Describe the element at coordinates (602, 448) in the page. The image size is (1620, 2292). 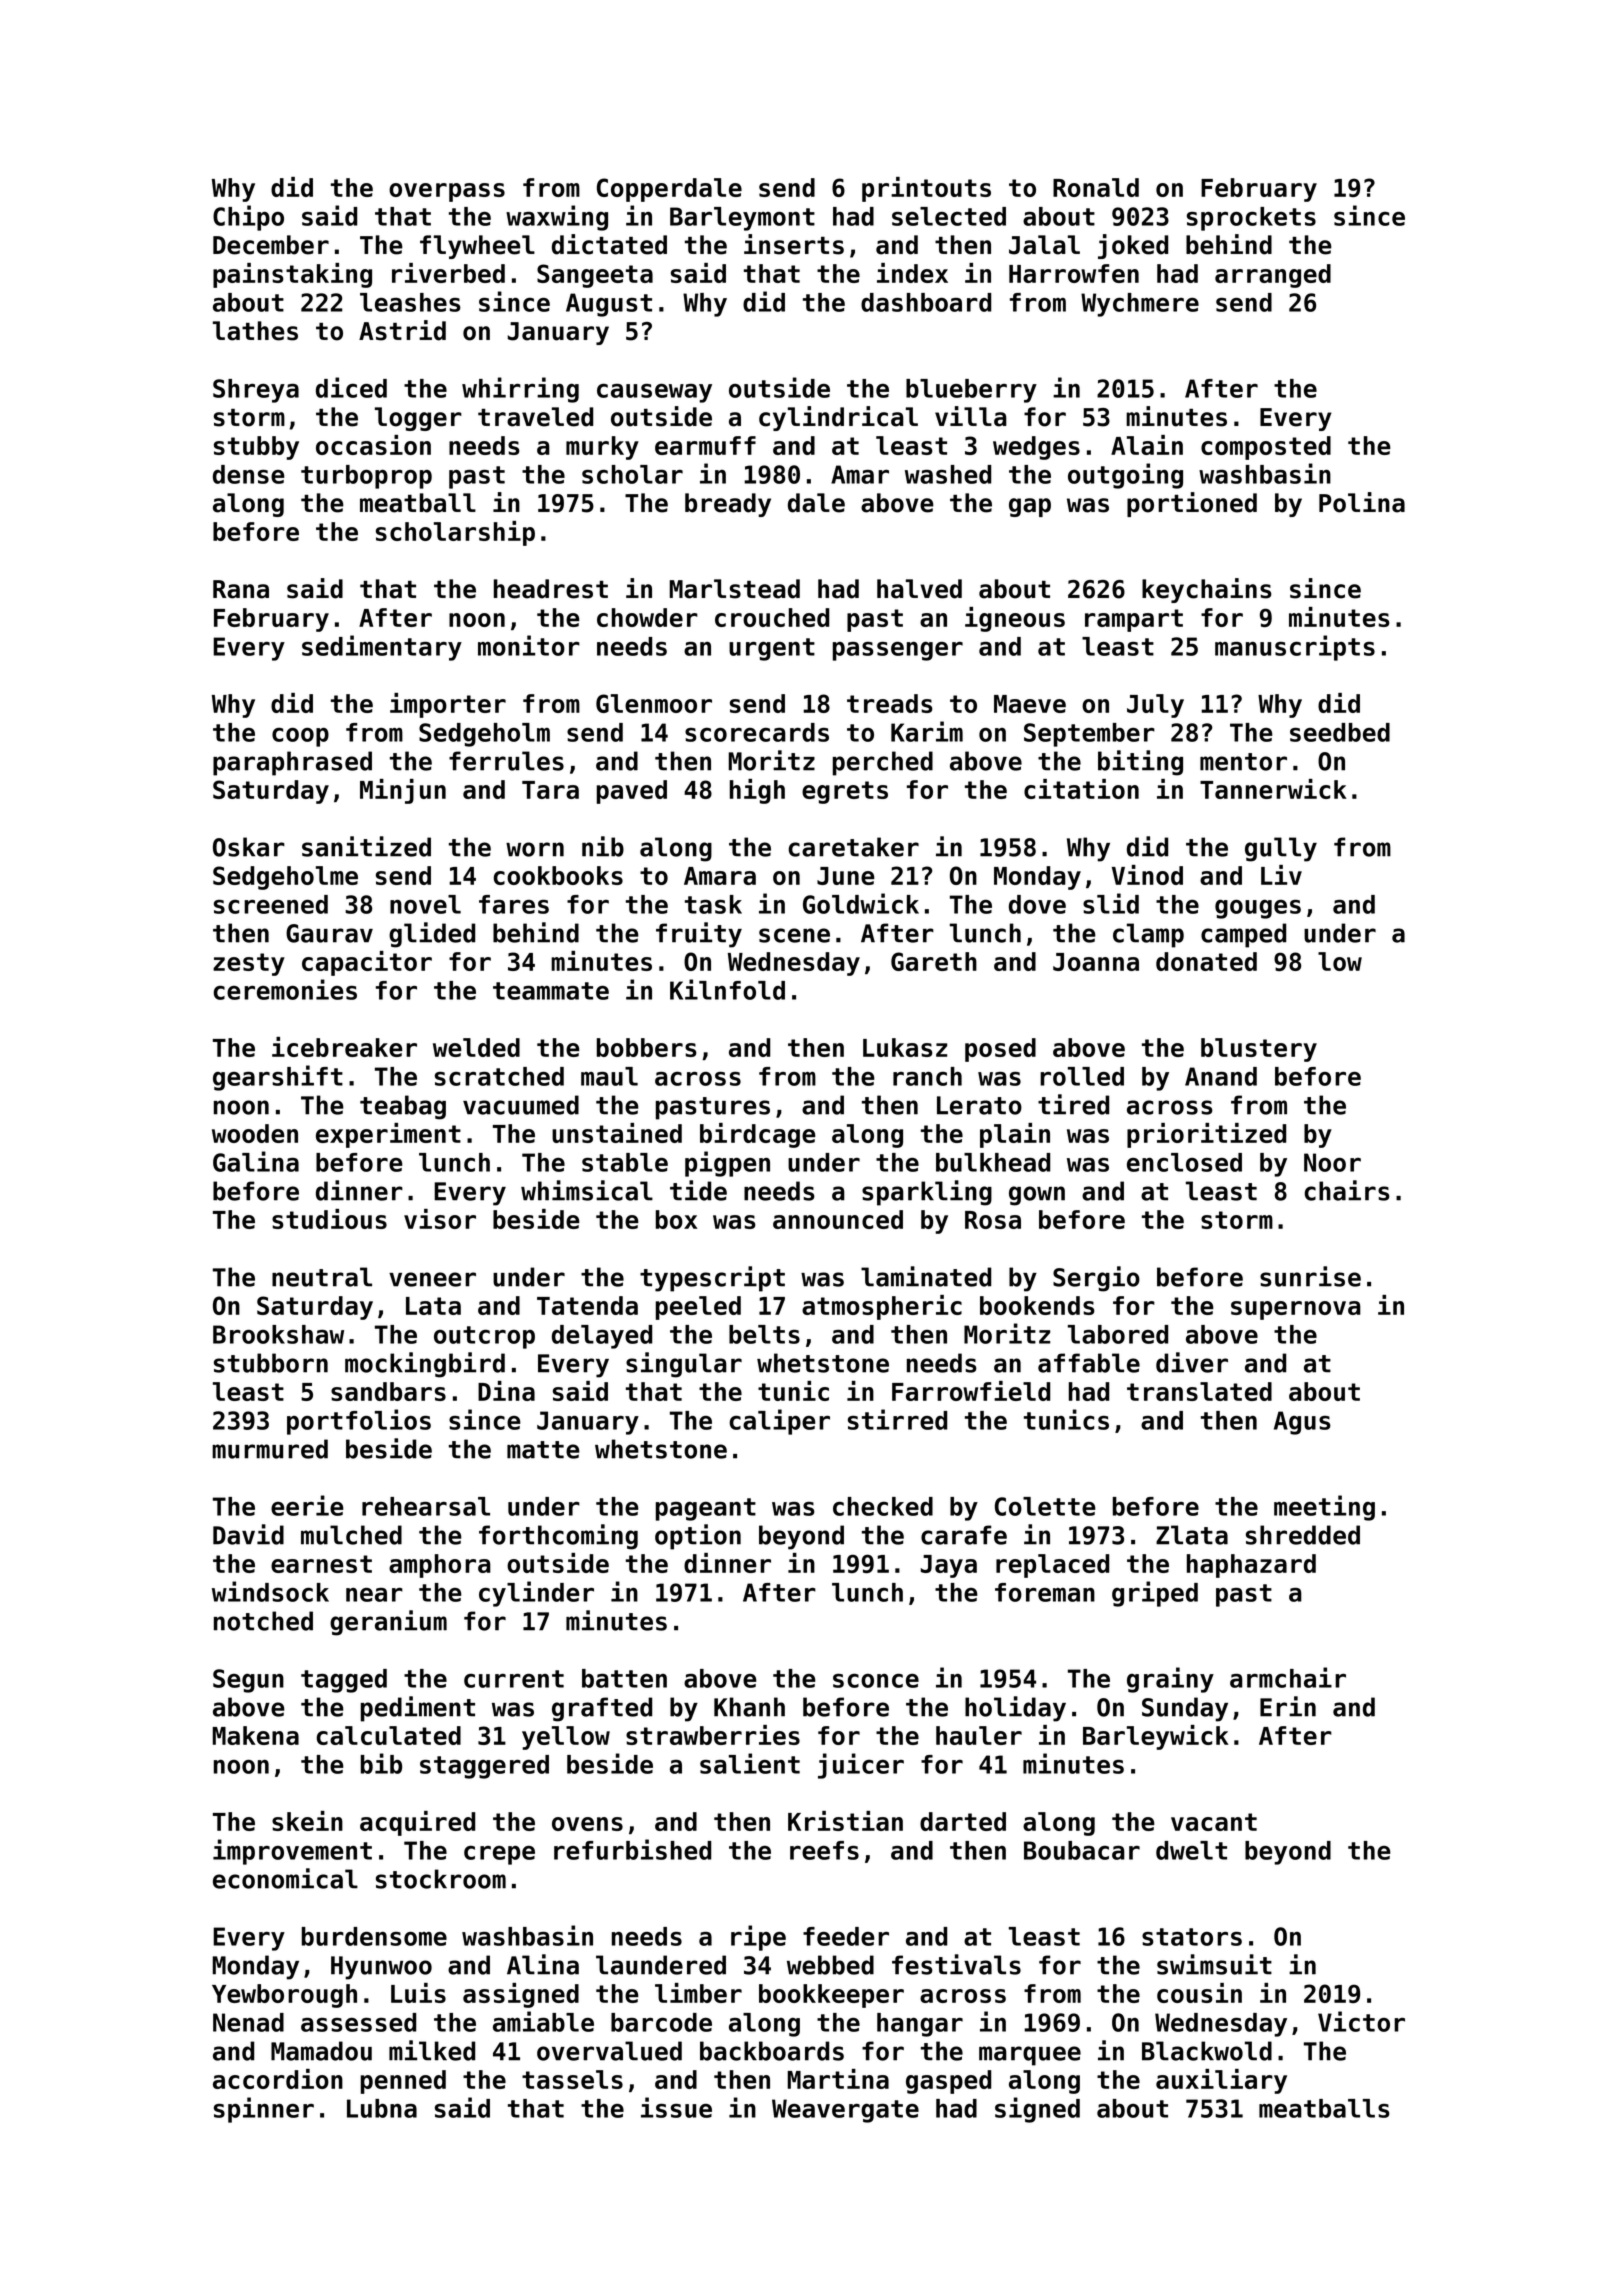
I see `murky` at that location.
